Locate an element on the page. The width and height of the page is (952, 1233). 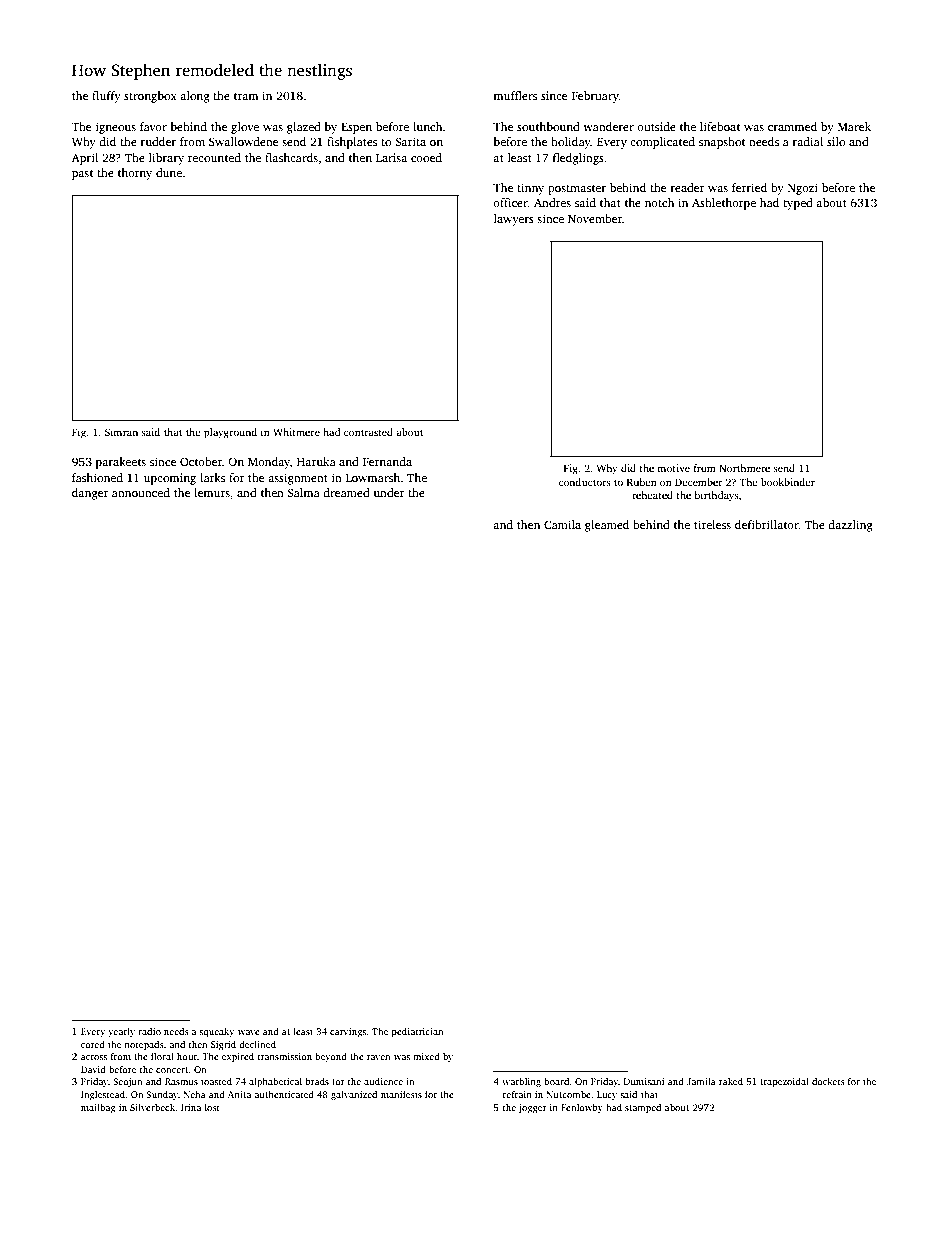
contrasted is located at coordinates (368, 432).
